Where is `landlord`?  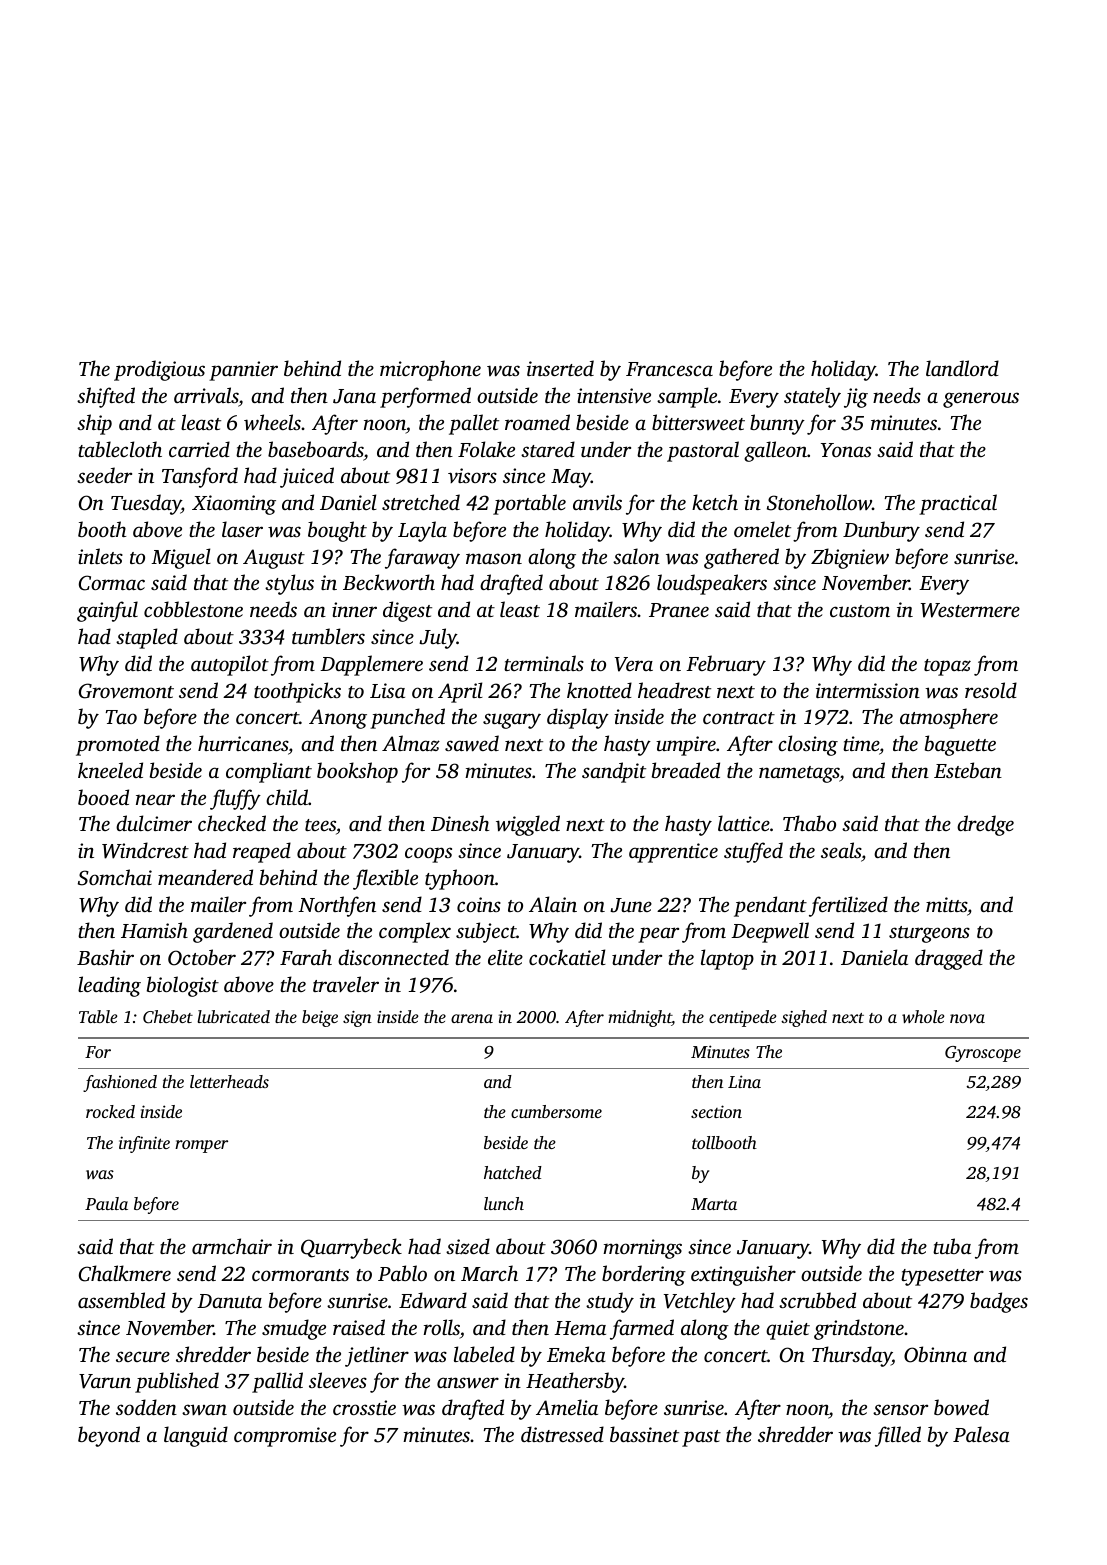
landlord is located at coordinates (962, 368).
